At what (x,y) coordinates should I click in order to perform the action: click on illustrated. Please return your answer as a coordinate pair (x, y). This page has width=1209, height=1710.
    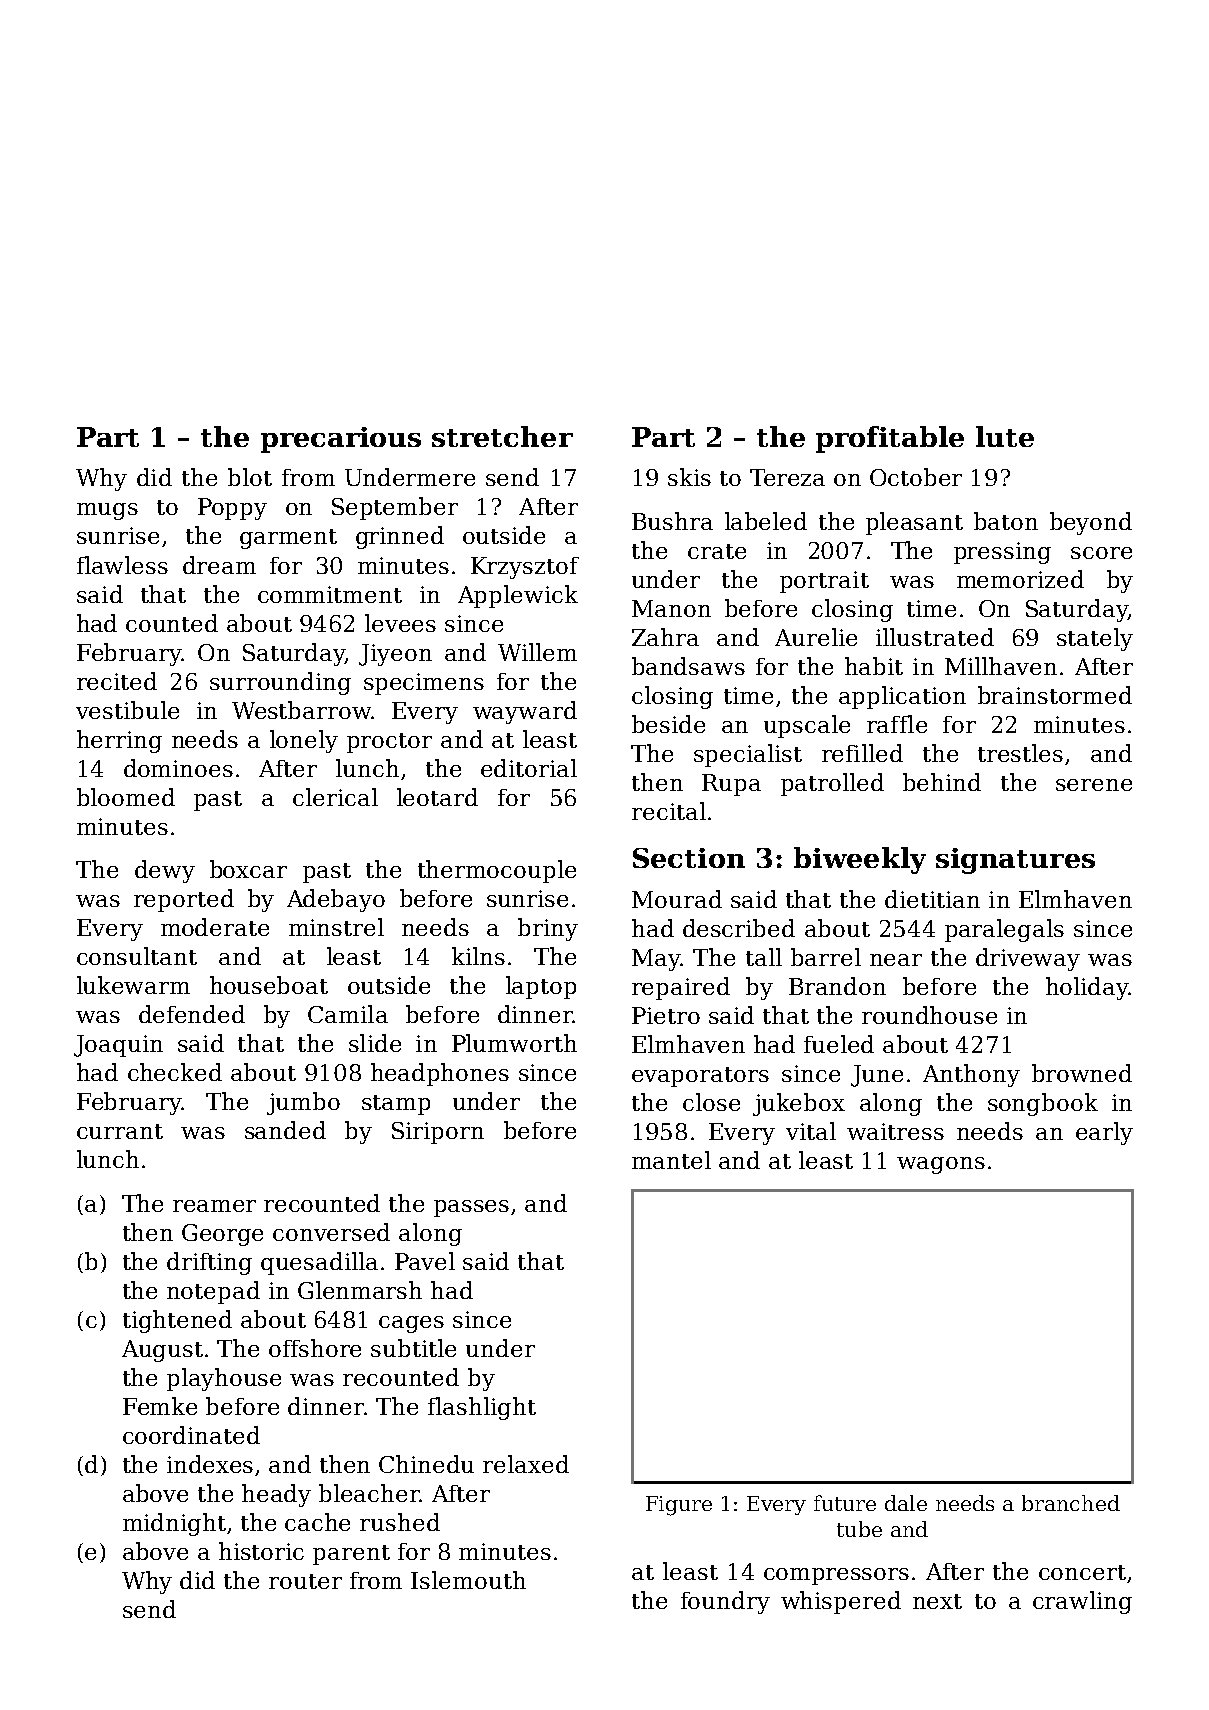
    Looking at the image, I should click on (935, 637).
